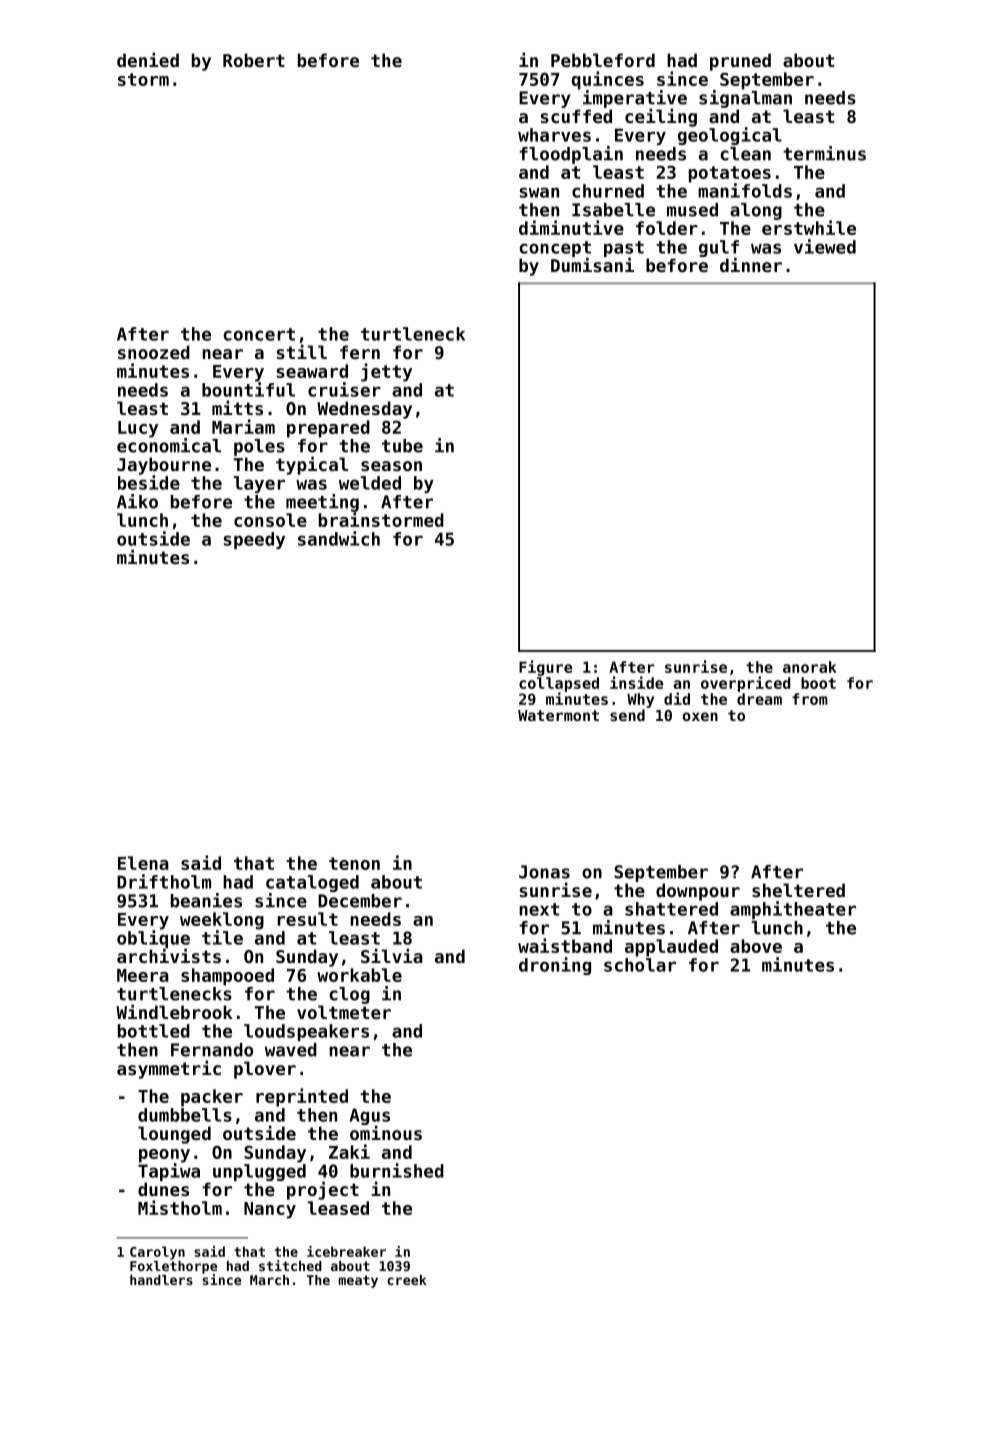 Image resolution: width=992 pixels, height=1437 pixels. I want to click on March, so click(269, 1280).
